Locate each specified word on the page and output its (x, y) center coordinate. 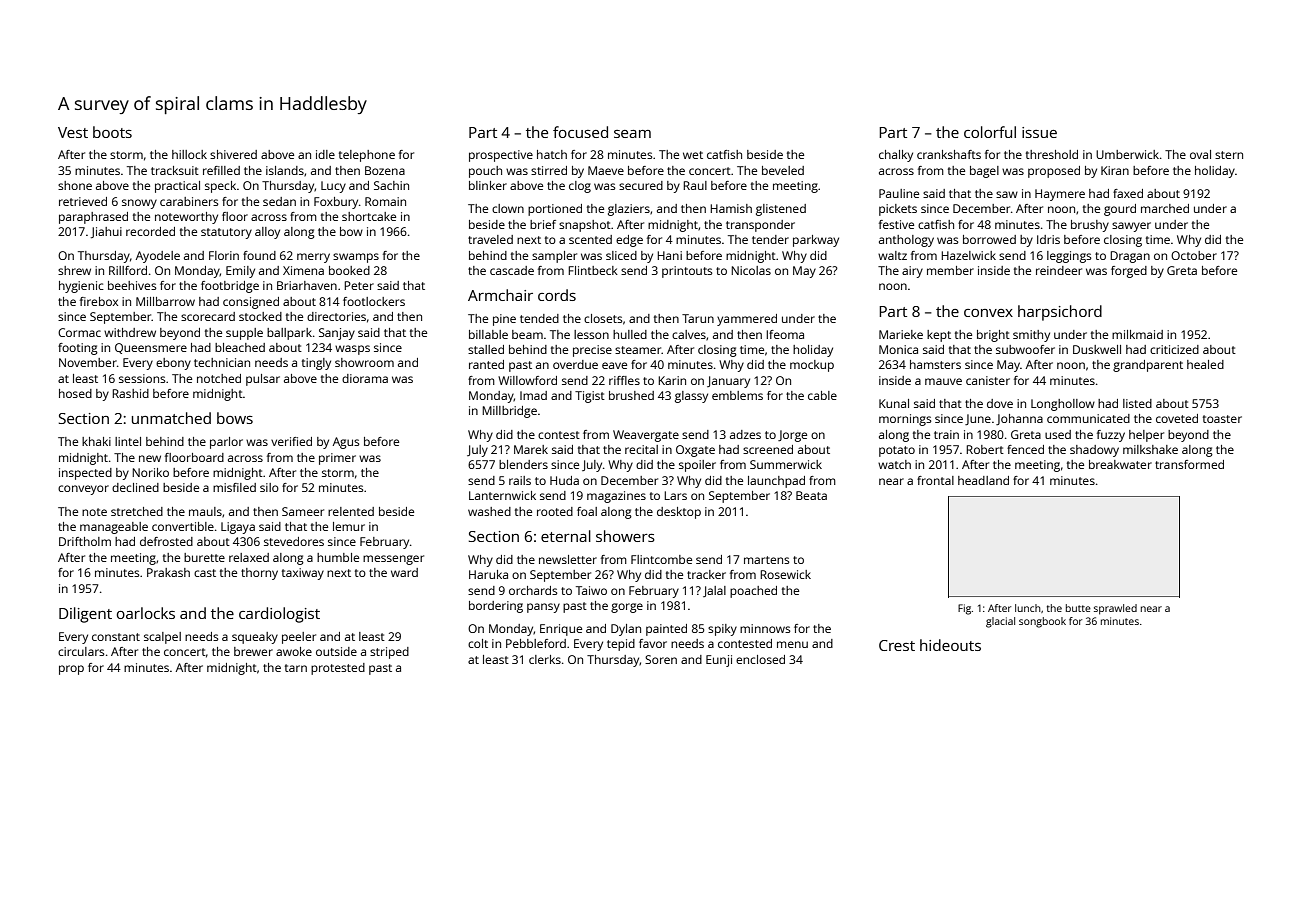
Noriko (150, 472)
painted (666, 630)
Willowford (527, 380)
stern (1229, 155)
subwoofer (1025, 349)
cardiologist (279, 615)
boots (112, 132)
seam (632, 134)
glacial (1000, 622)
